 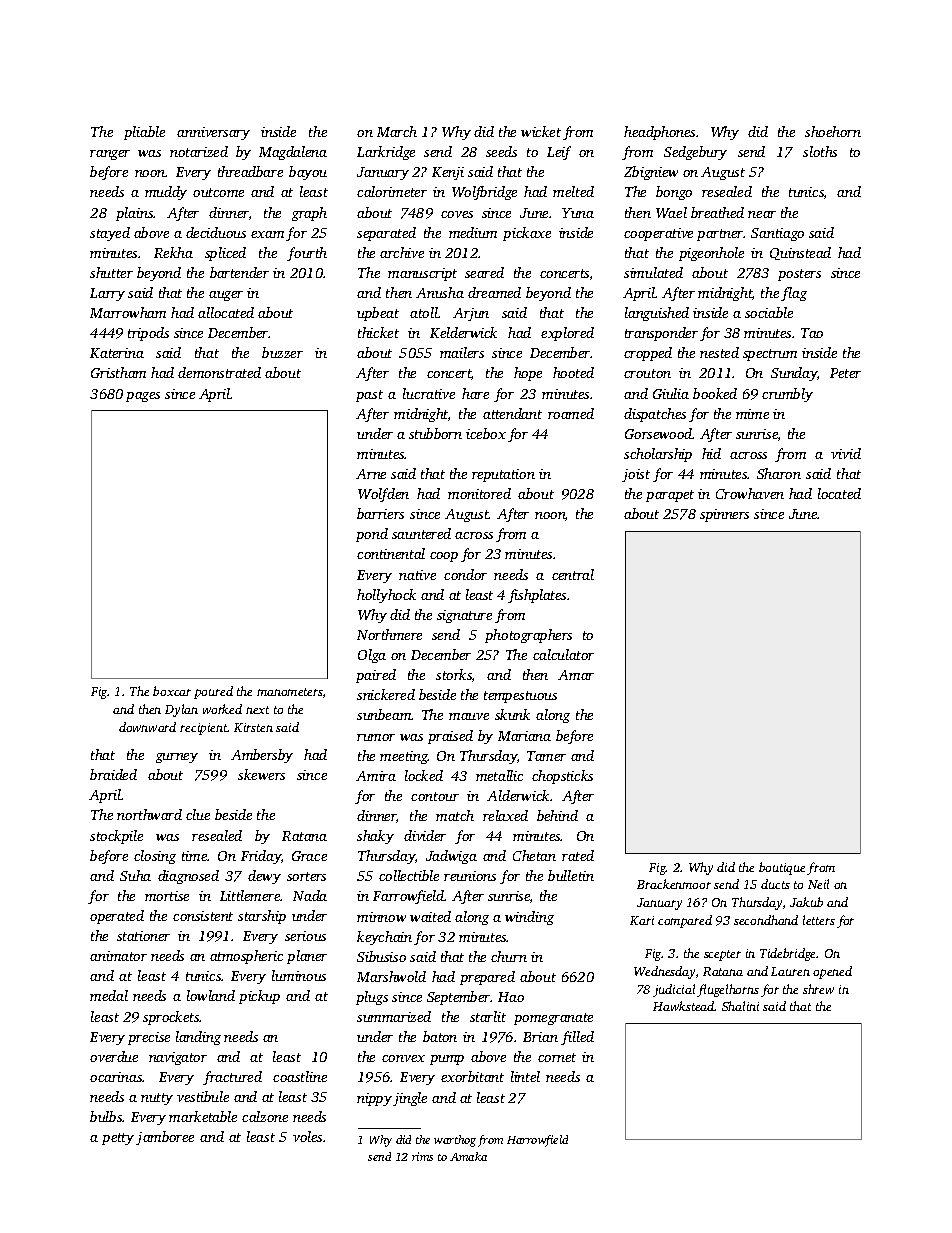 What do you see at coordinates (118, 372) in the screenshot?
I see `Gristham` at bounding box center [118, 372].
